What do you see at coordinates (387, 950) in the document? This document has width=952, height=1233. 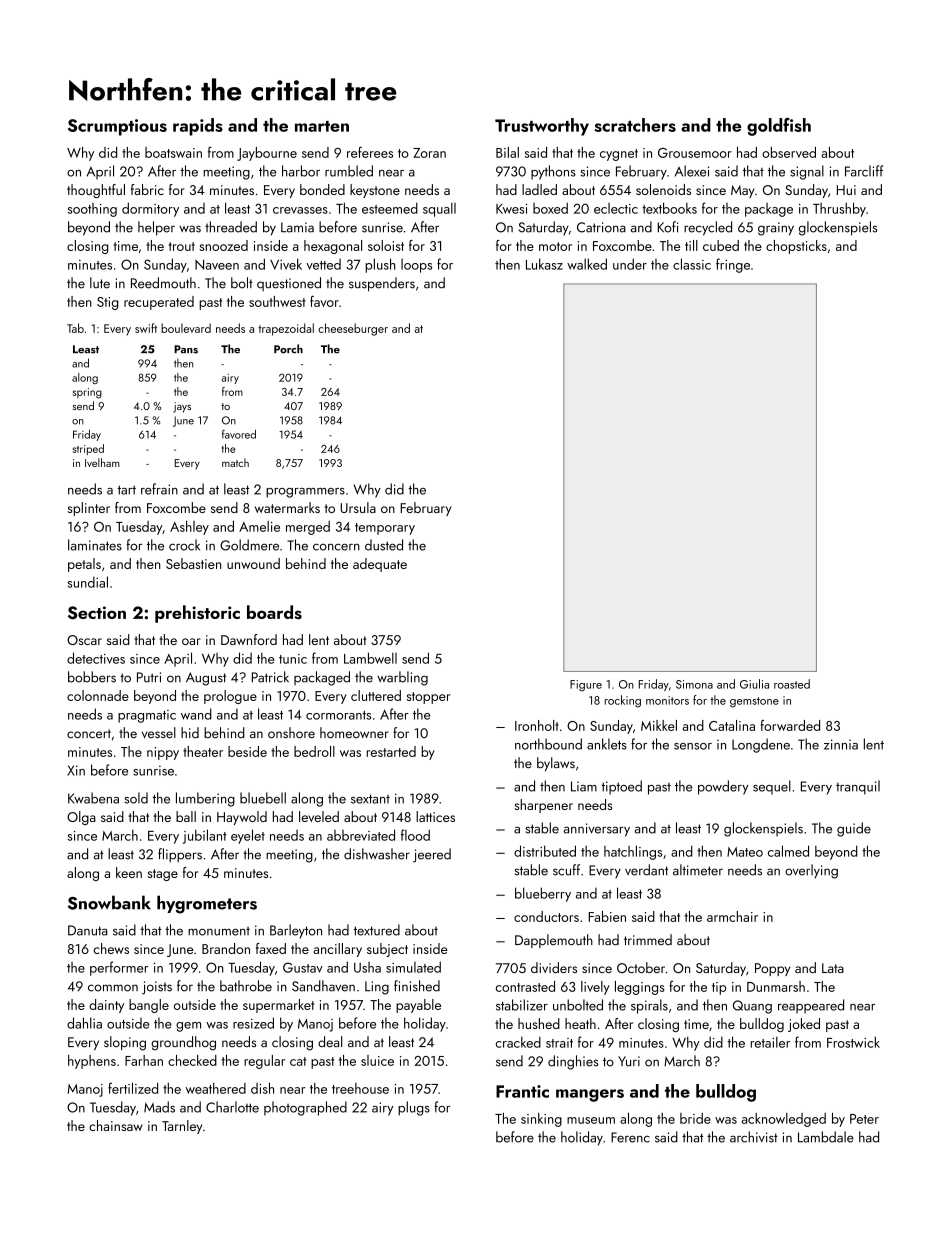 I see `subject` at bounding box center [387, 950].
